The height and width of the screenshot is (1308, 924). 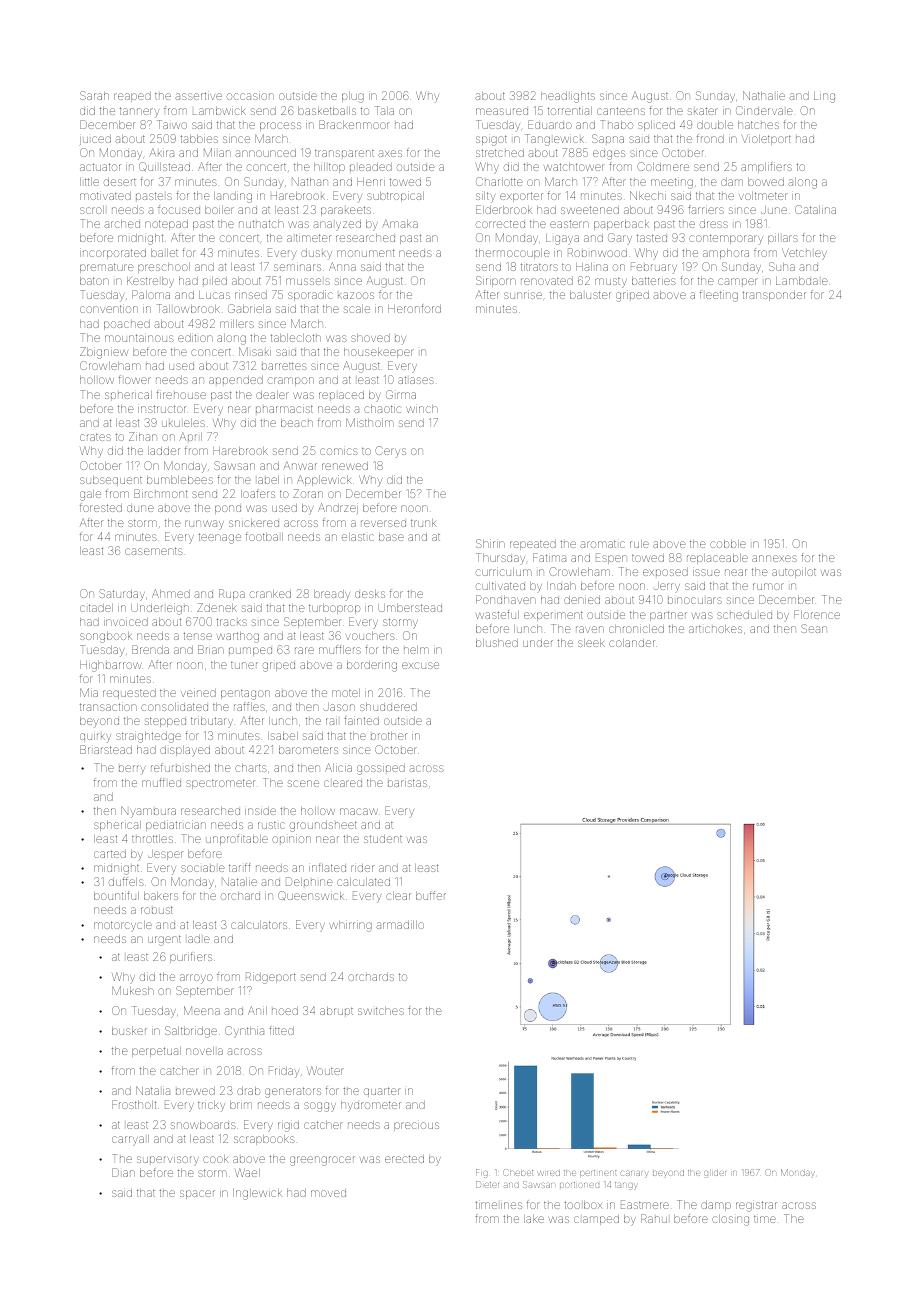 What do you see at coordinates (814, 628) in the screenshot?
I see `Sean` at bounding box center [814, 628].
